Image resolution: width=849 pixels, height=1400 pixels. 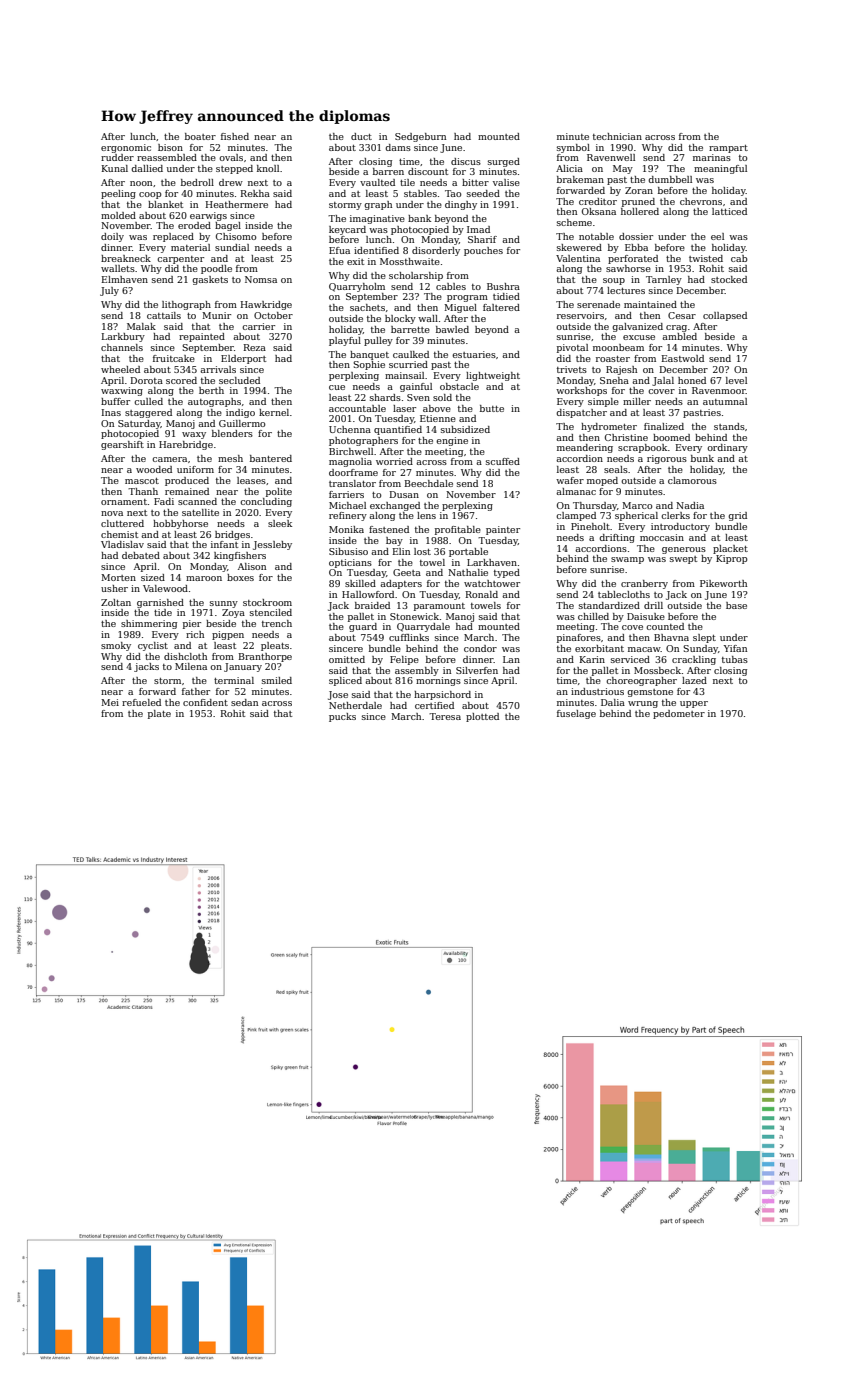 I want to click on technician, so click(x=617, y=136).
